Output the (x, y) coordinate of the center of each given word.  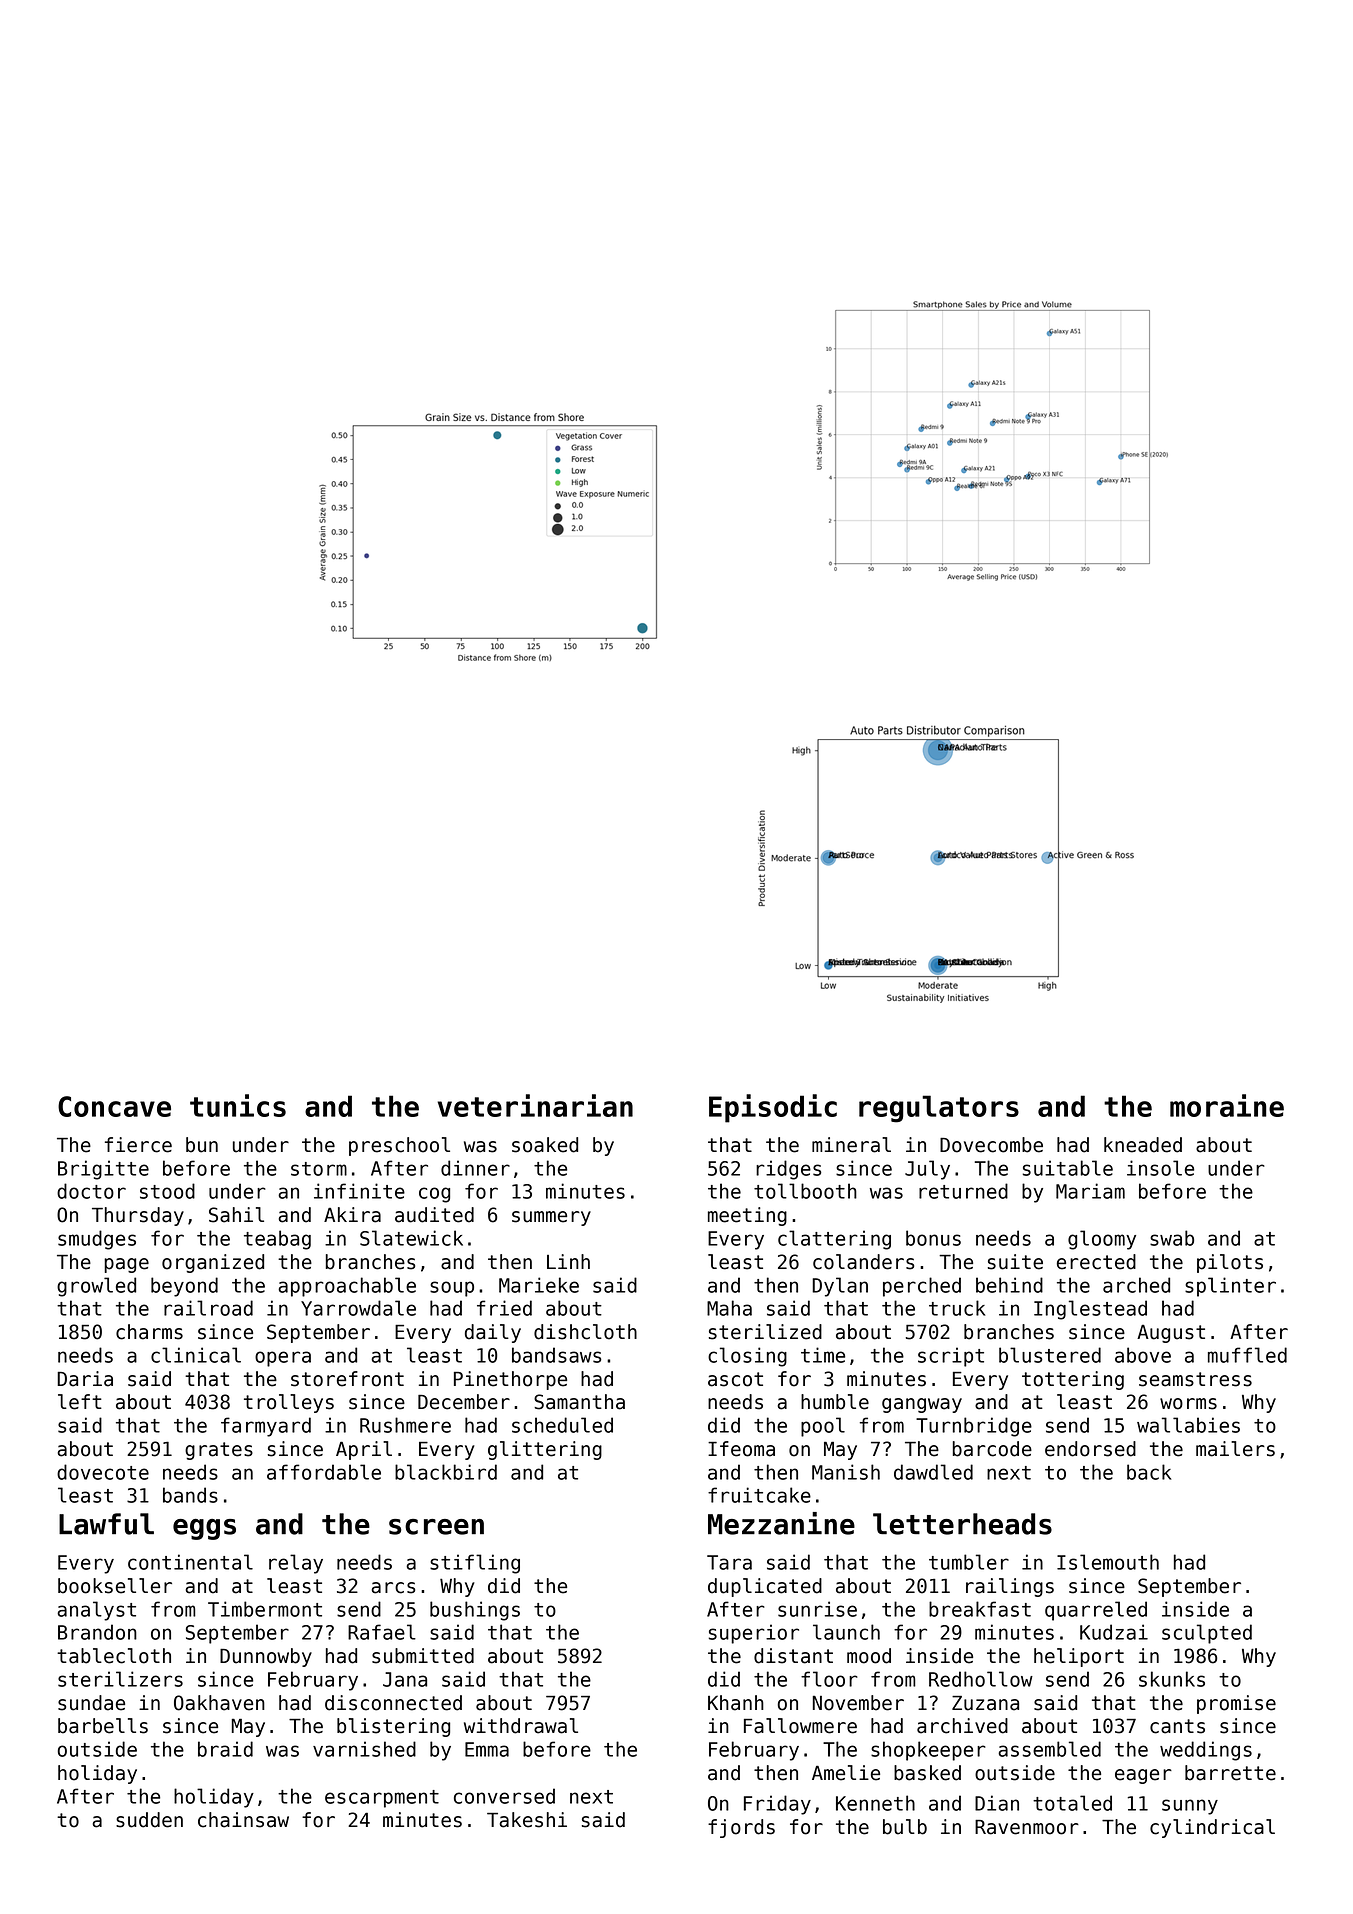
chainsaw (243, 1820)
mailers (1235, 1449)
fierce (138, 1145)
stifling (475, 1564)
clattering (834, 1240)
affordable (324, 1472)
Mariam (1090, 1191)
